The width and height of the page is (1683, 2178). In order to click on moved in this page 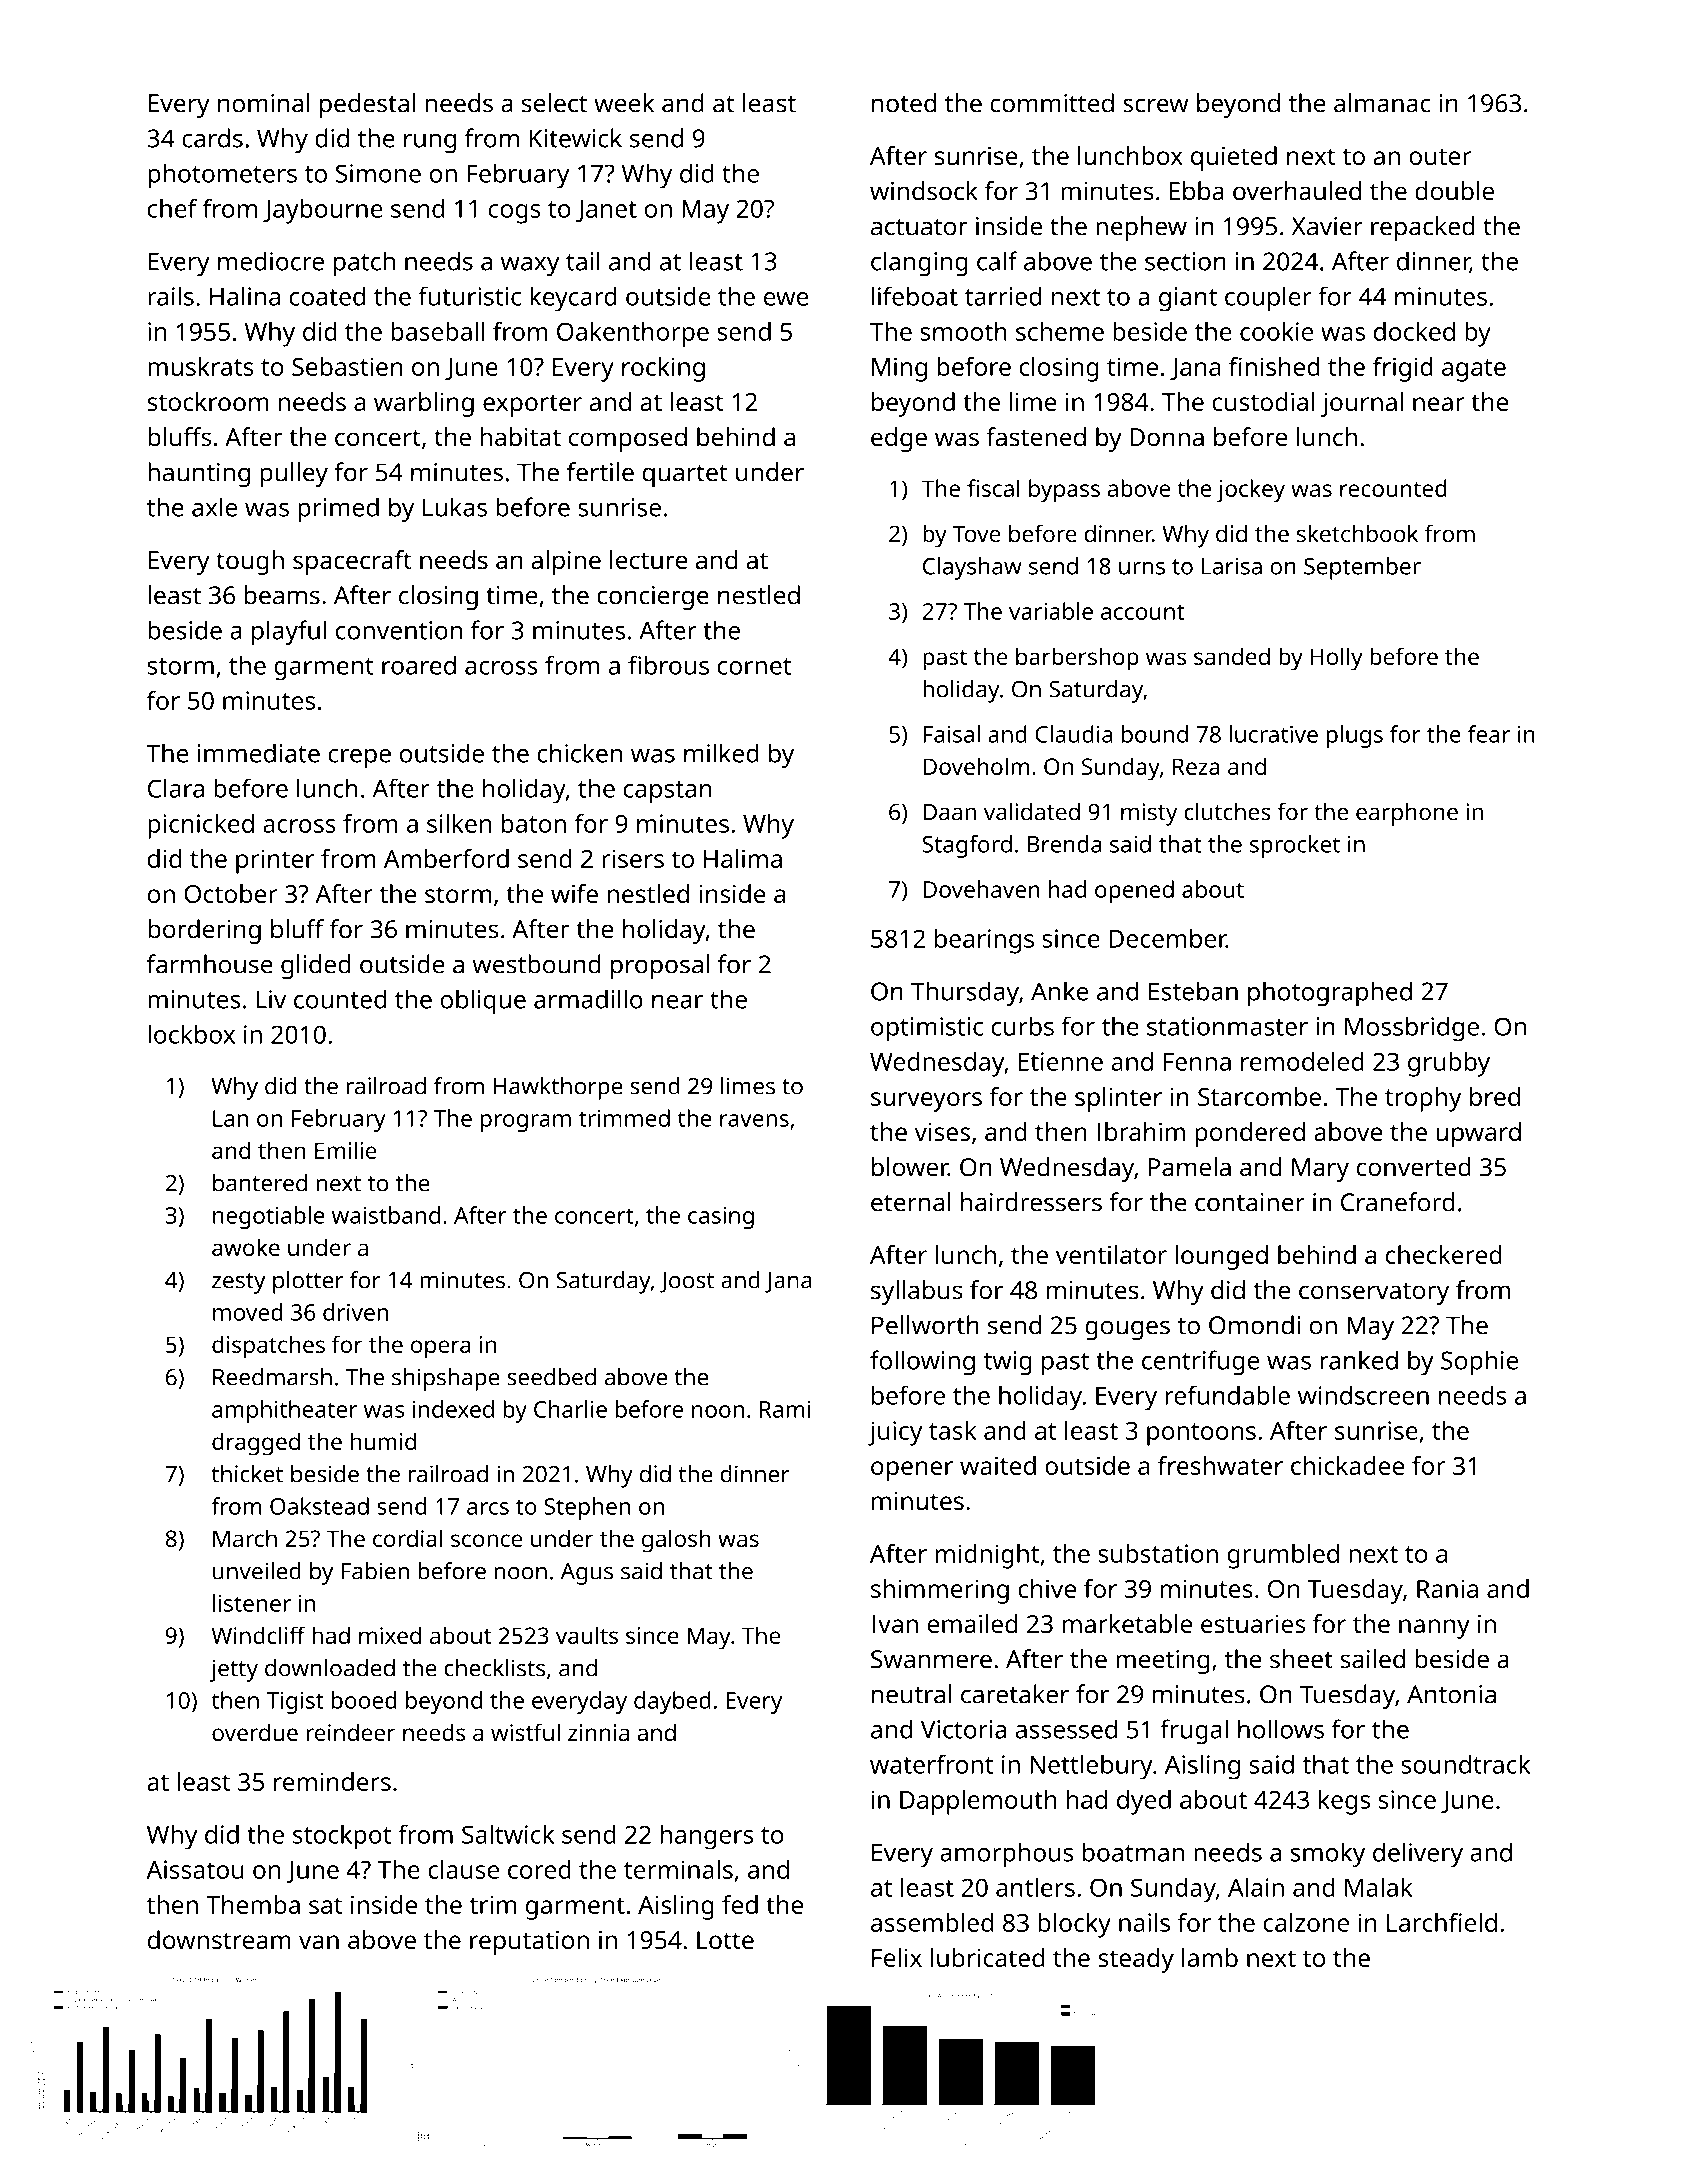, I will do `click(248, 1312)`.
